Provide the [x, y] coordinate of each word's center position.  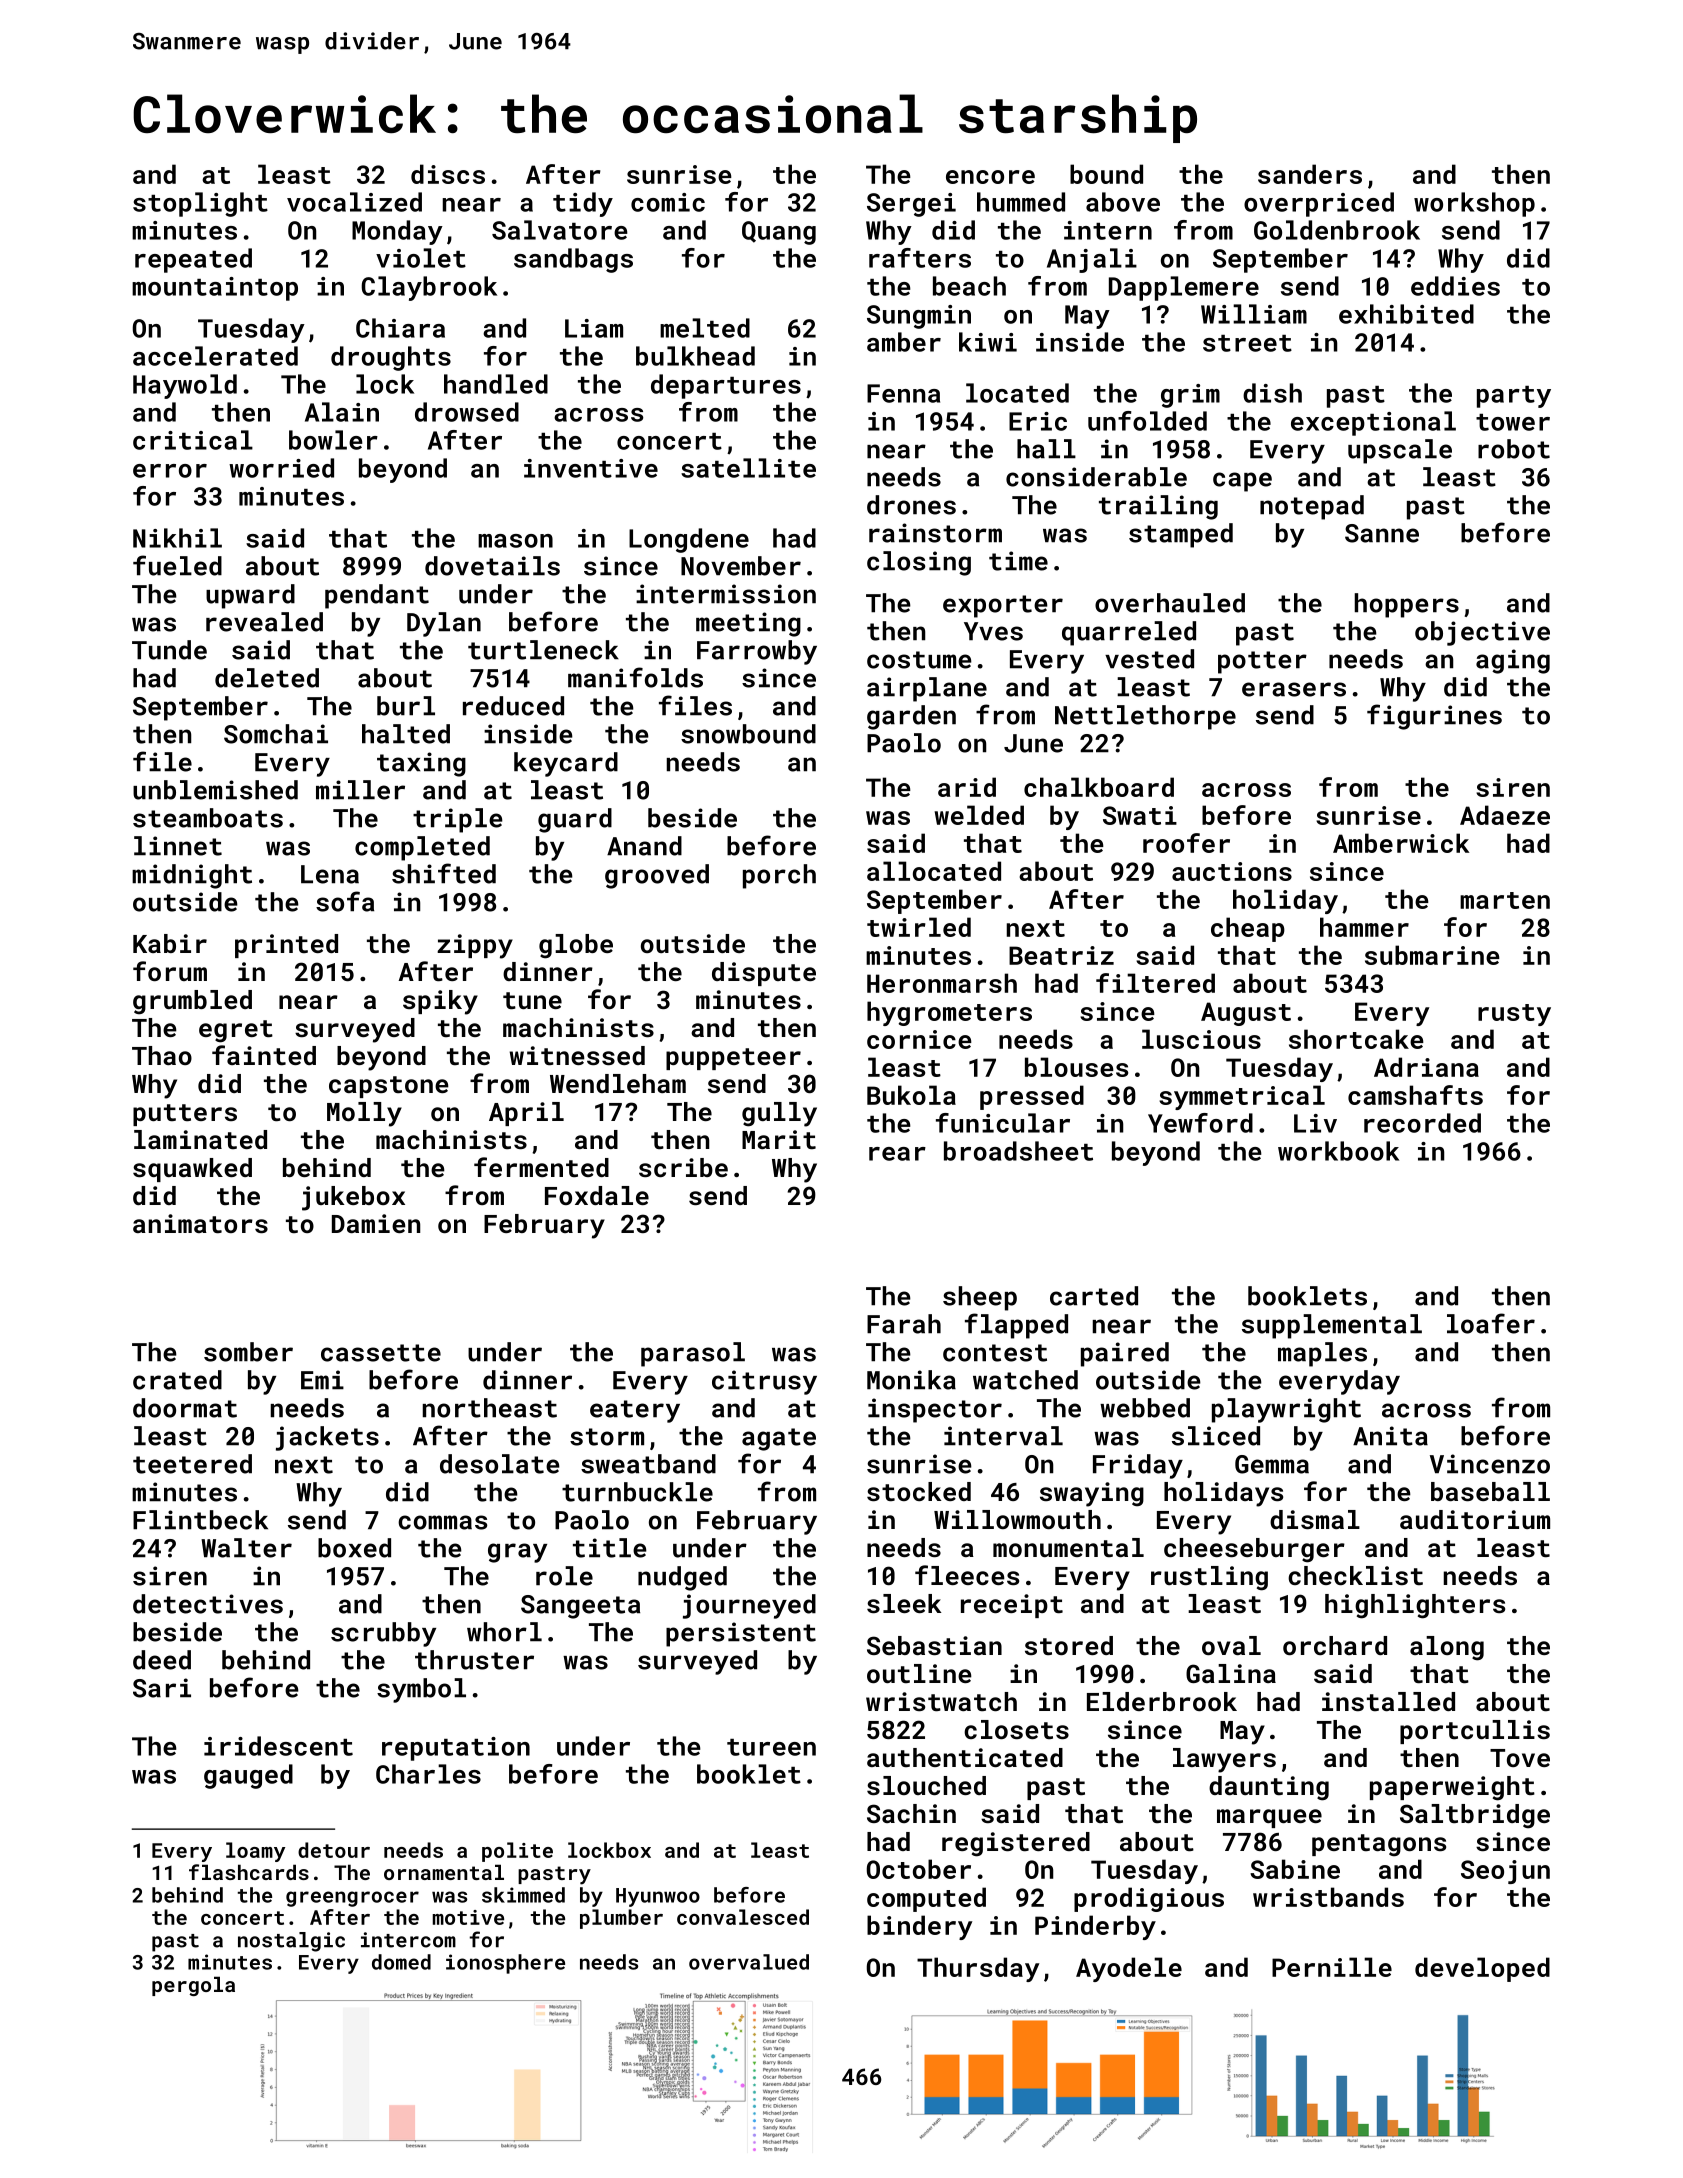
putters [185, 1115]
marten [1505, 900]
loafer [1491, 1323]
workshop [1474, 204]
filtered [1155, 983]
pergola [193, 1986]
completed [422, 848]
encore [990, 177]
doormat [185, 1408]
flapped [1016, 1326]
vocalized [354, 202]
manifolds [635, 677]
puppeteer [733, 1059]
